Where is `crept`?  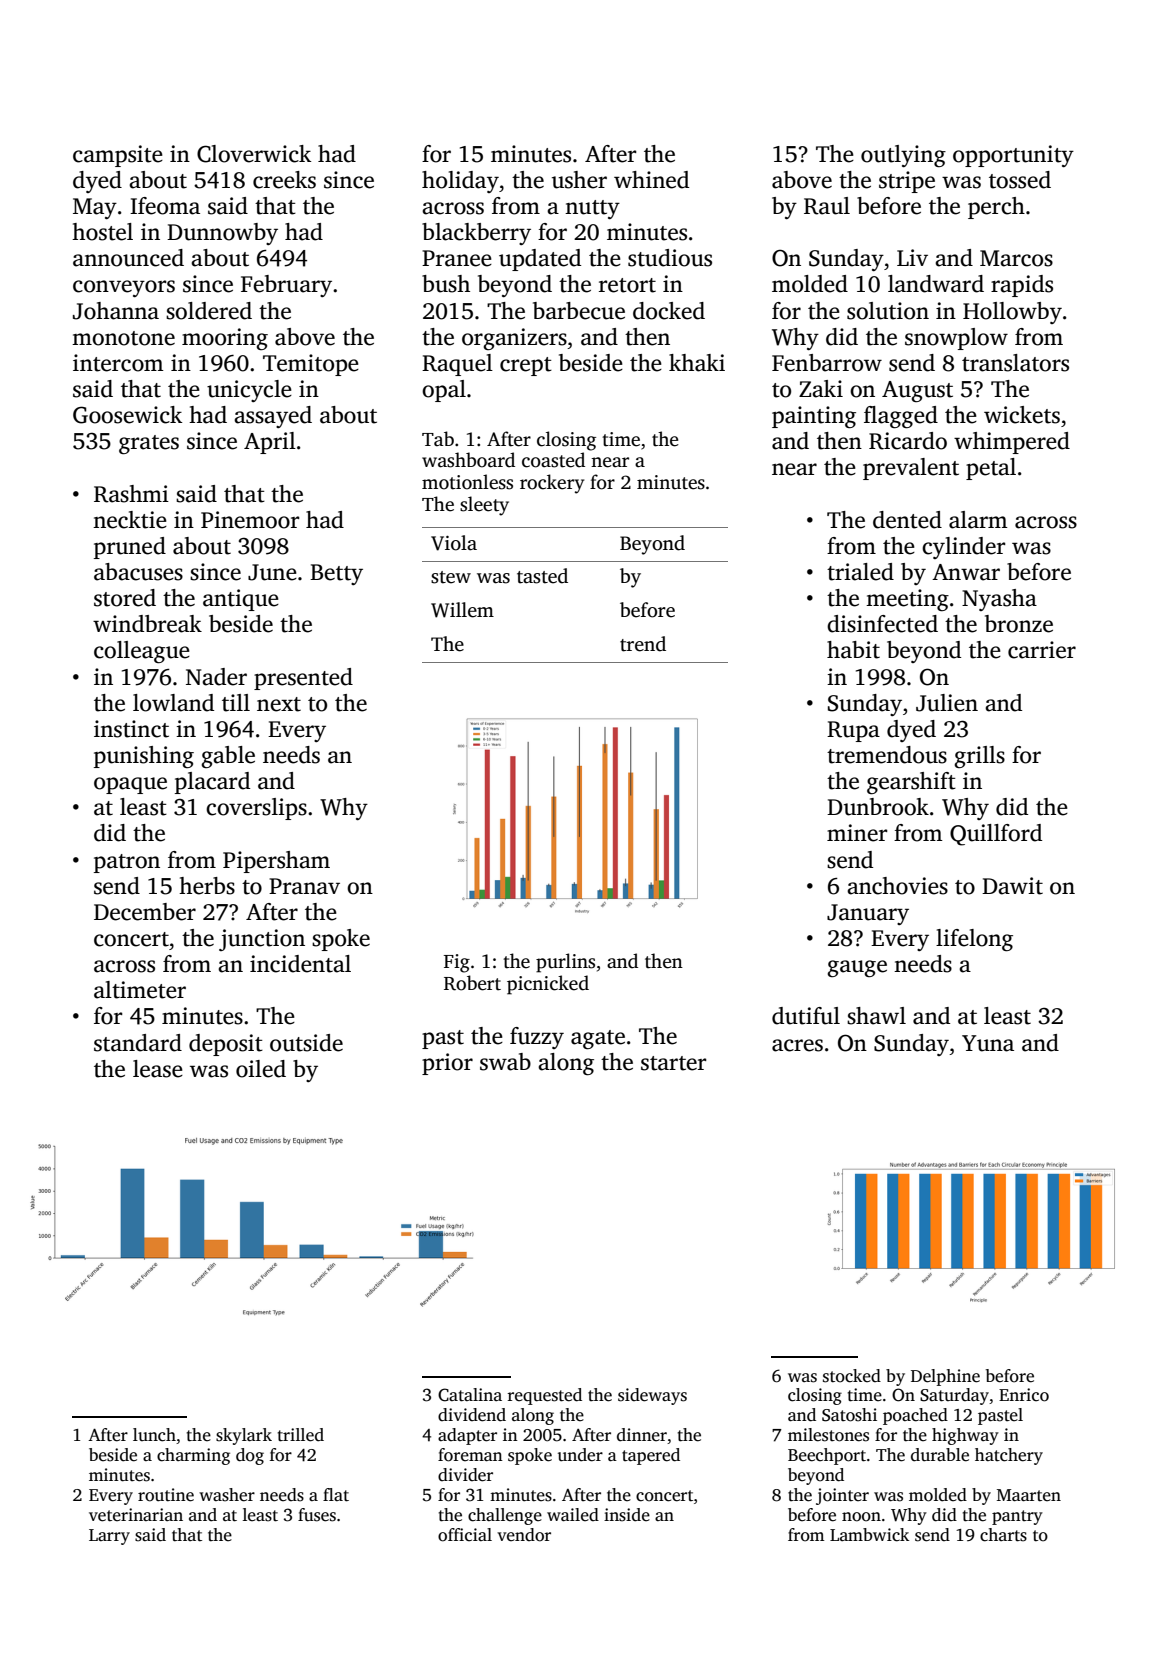 crept is located at coordinates (526, 366).
